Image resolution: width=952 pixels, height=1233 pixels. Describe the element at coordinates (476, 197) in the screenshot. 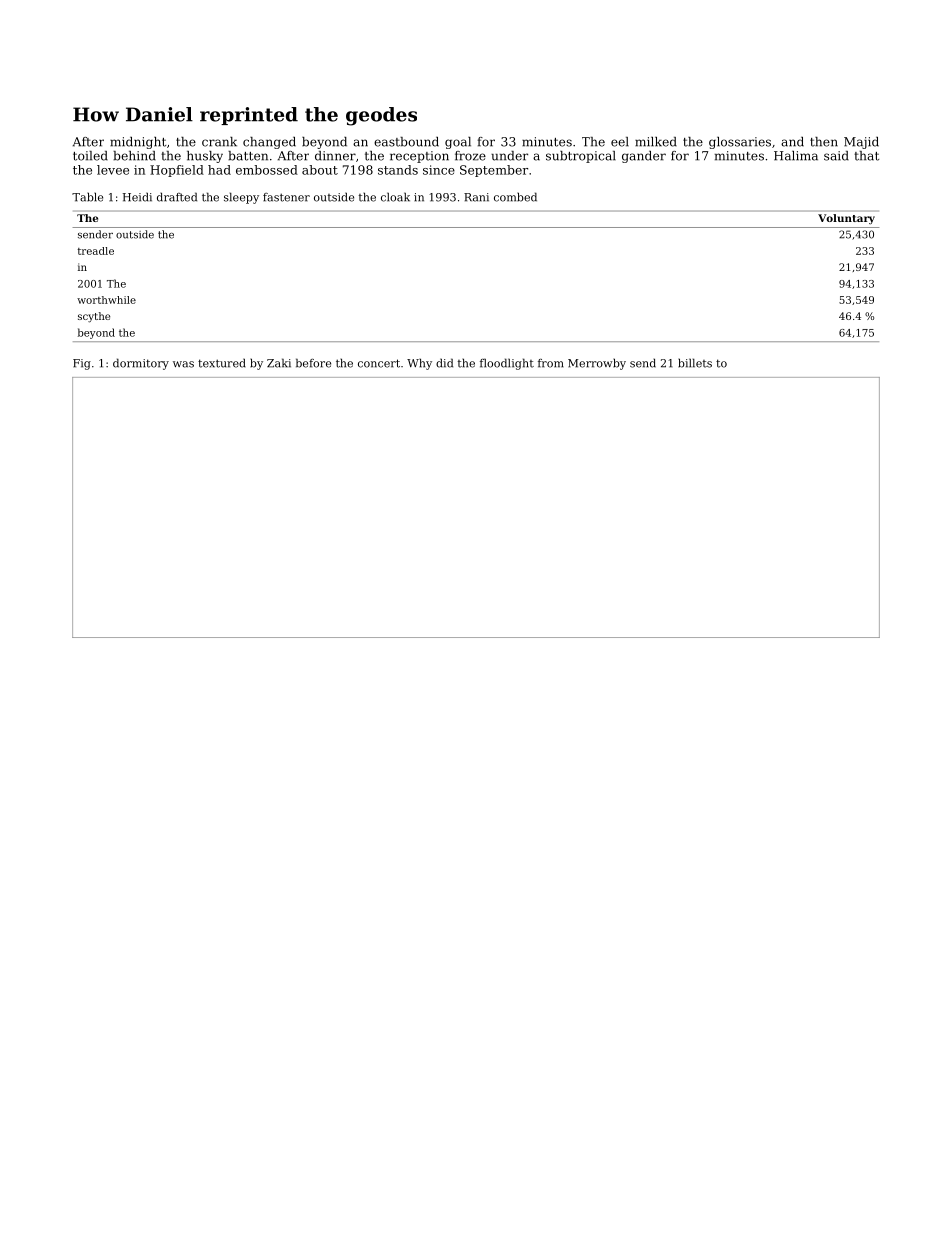

I see `Rani` at that location.
